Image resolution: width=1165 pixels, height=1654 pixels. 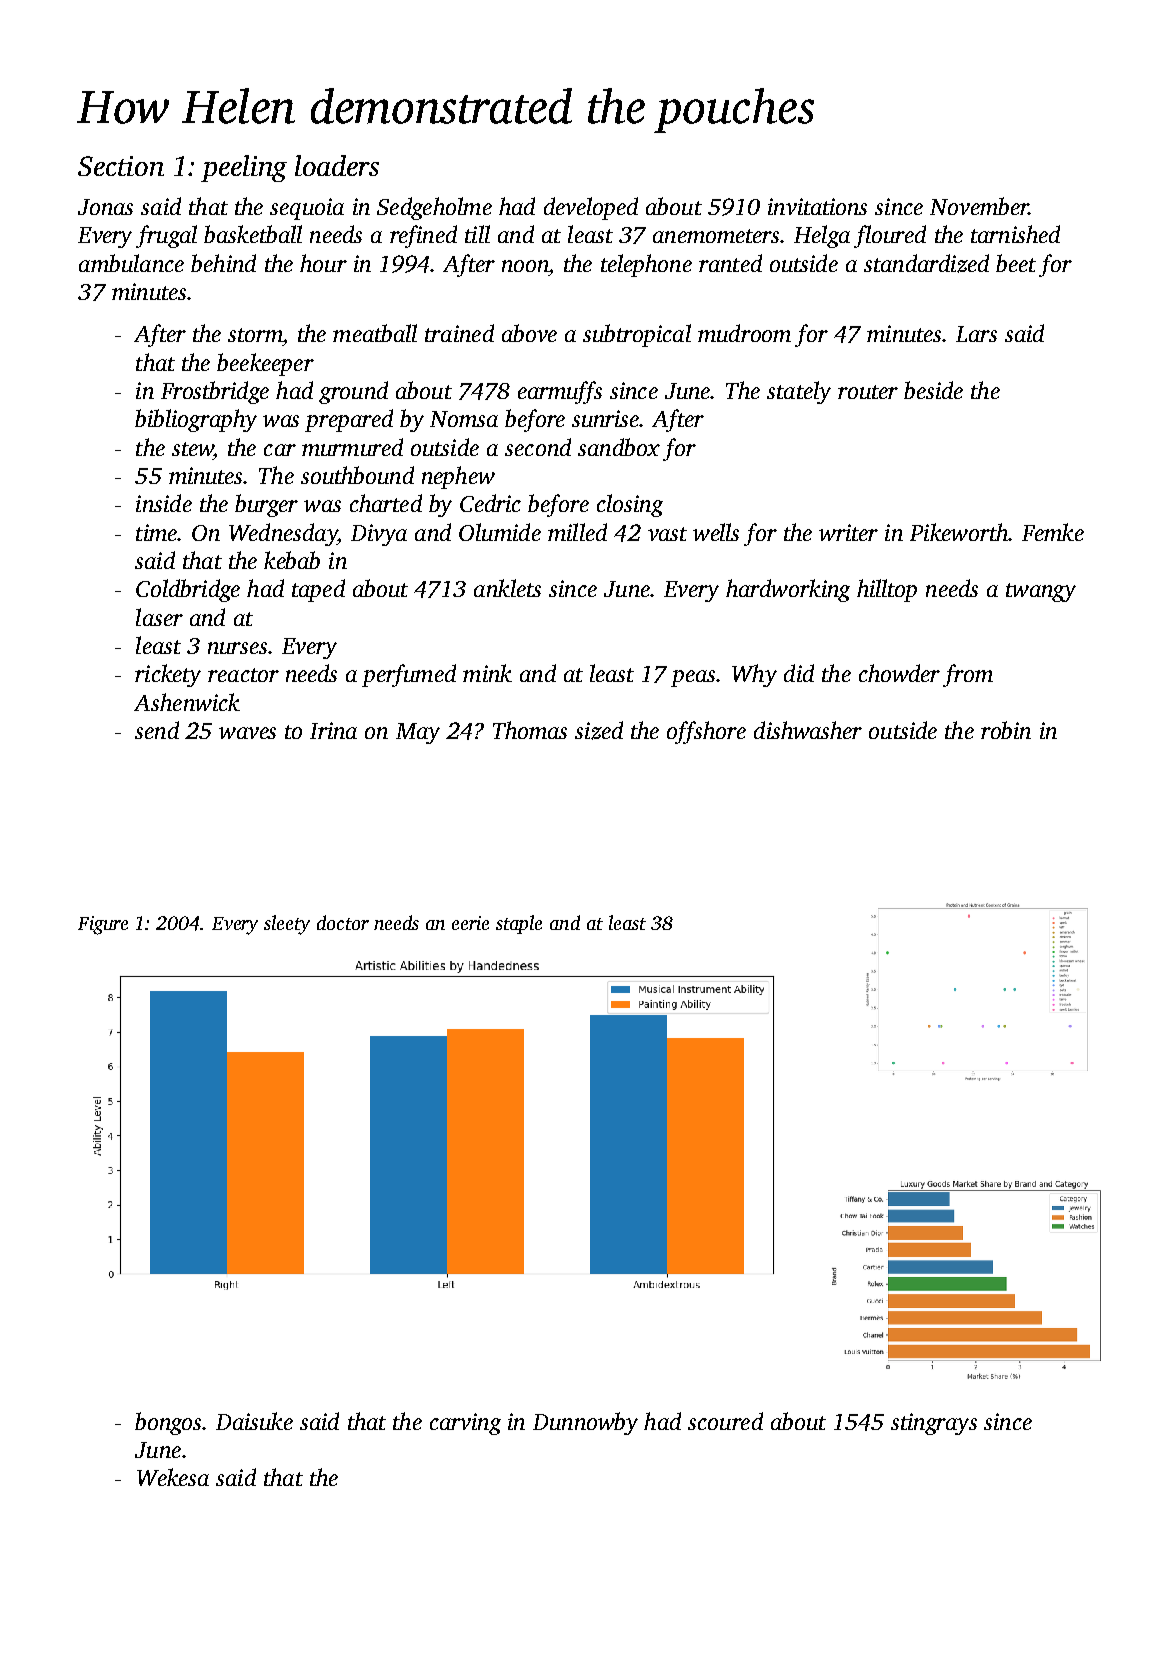 I want to click on bibliography, so click(x=196, y=420).
